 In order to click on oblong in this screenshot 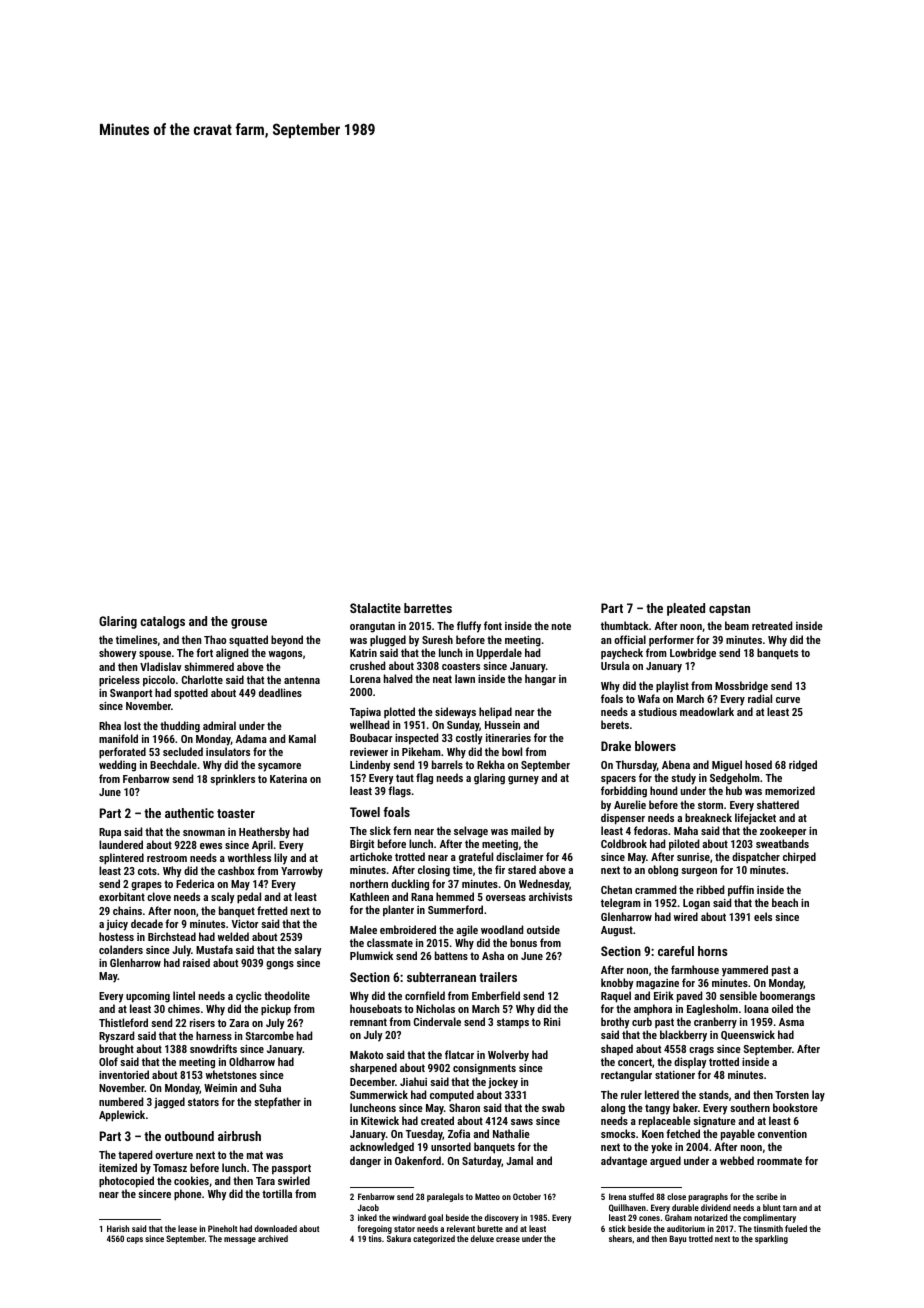, I will do `click(663, 871)`.
